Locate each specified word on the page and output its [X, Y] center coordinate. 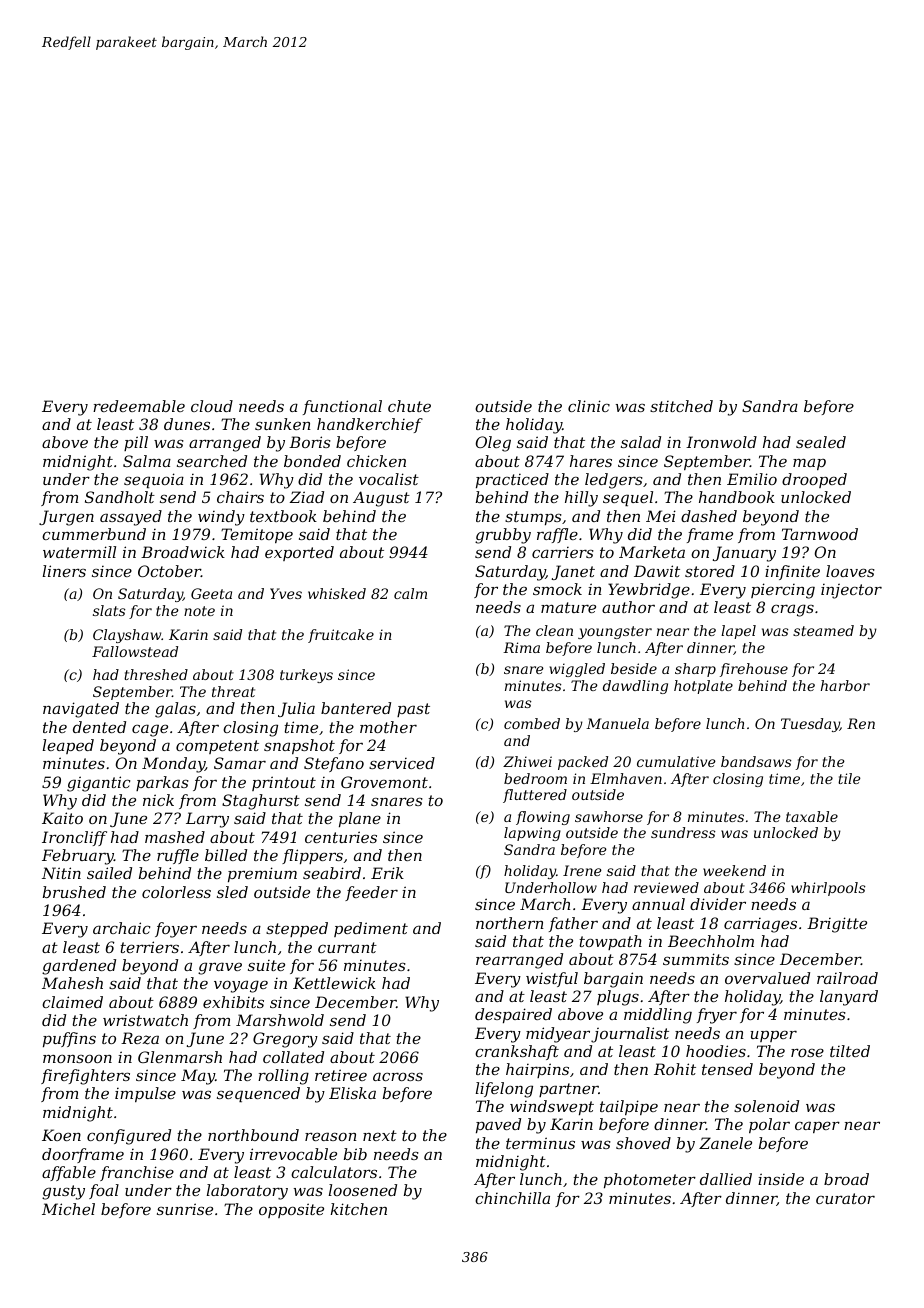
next [380, 1135]
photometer [650, 1180]
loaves [850, 571]
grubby [503, 536]
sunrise [185, 1209]
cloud [212, 406]
